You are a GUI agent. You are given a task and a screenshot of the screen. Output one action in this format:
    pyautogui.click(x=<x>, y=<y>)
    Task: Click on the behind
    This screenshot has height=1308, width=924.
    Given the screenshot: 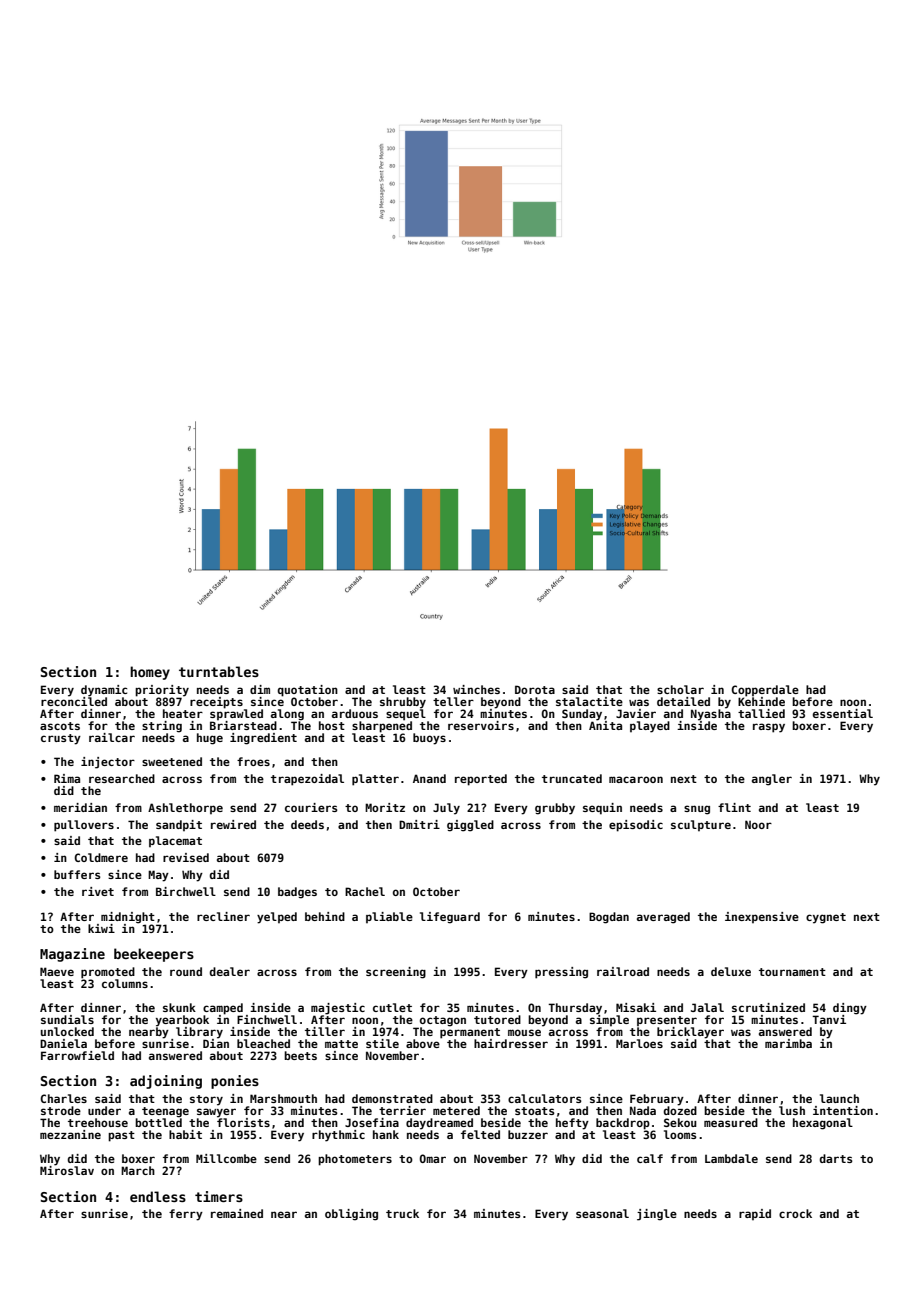 What is the action you would take?
    pyautogui.click(x=325, y=916)
